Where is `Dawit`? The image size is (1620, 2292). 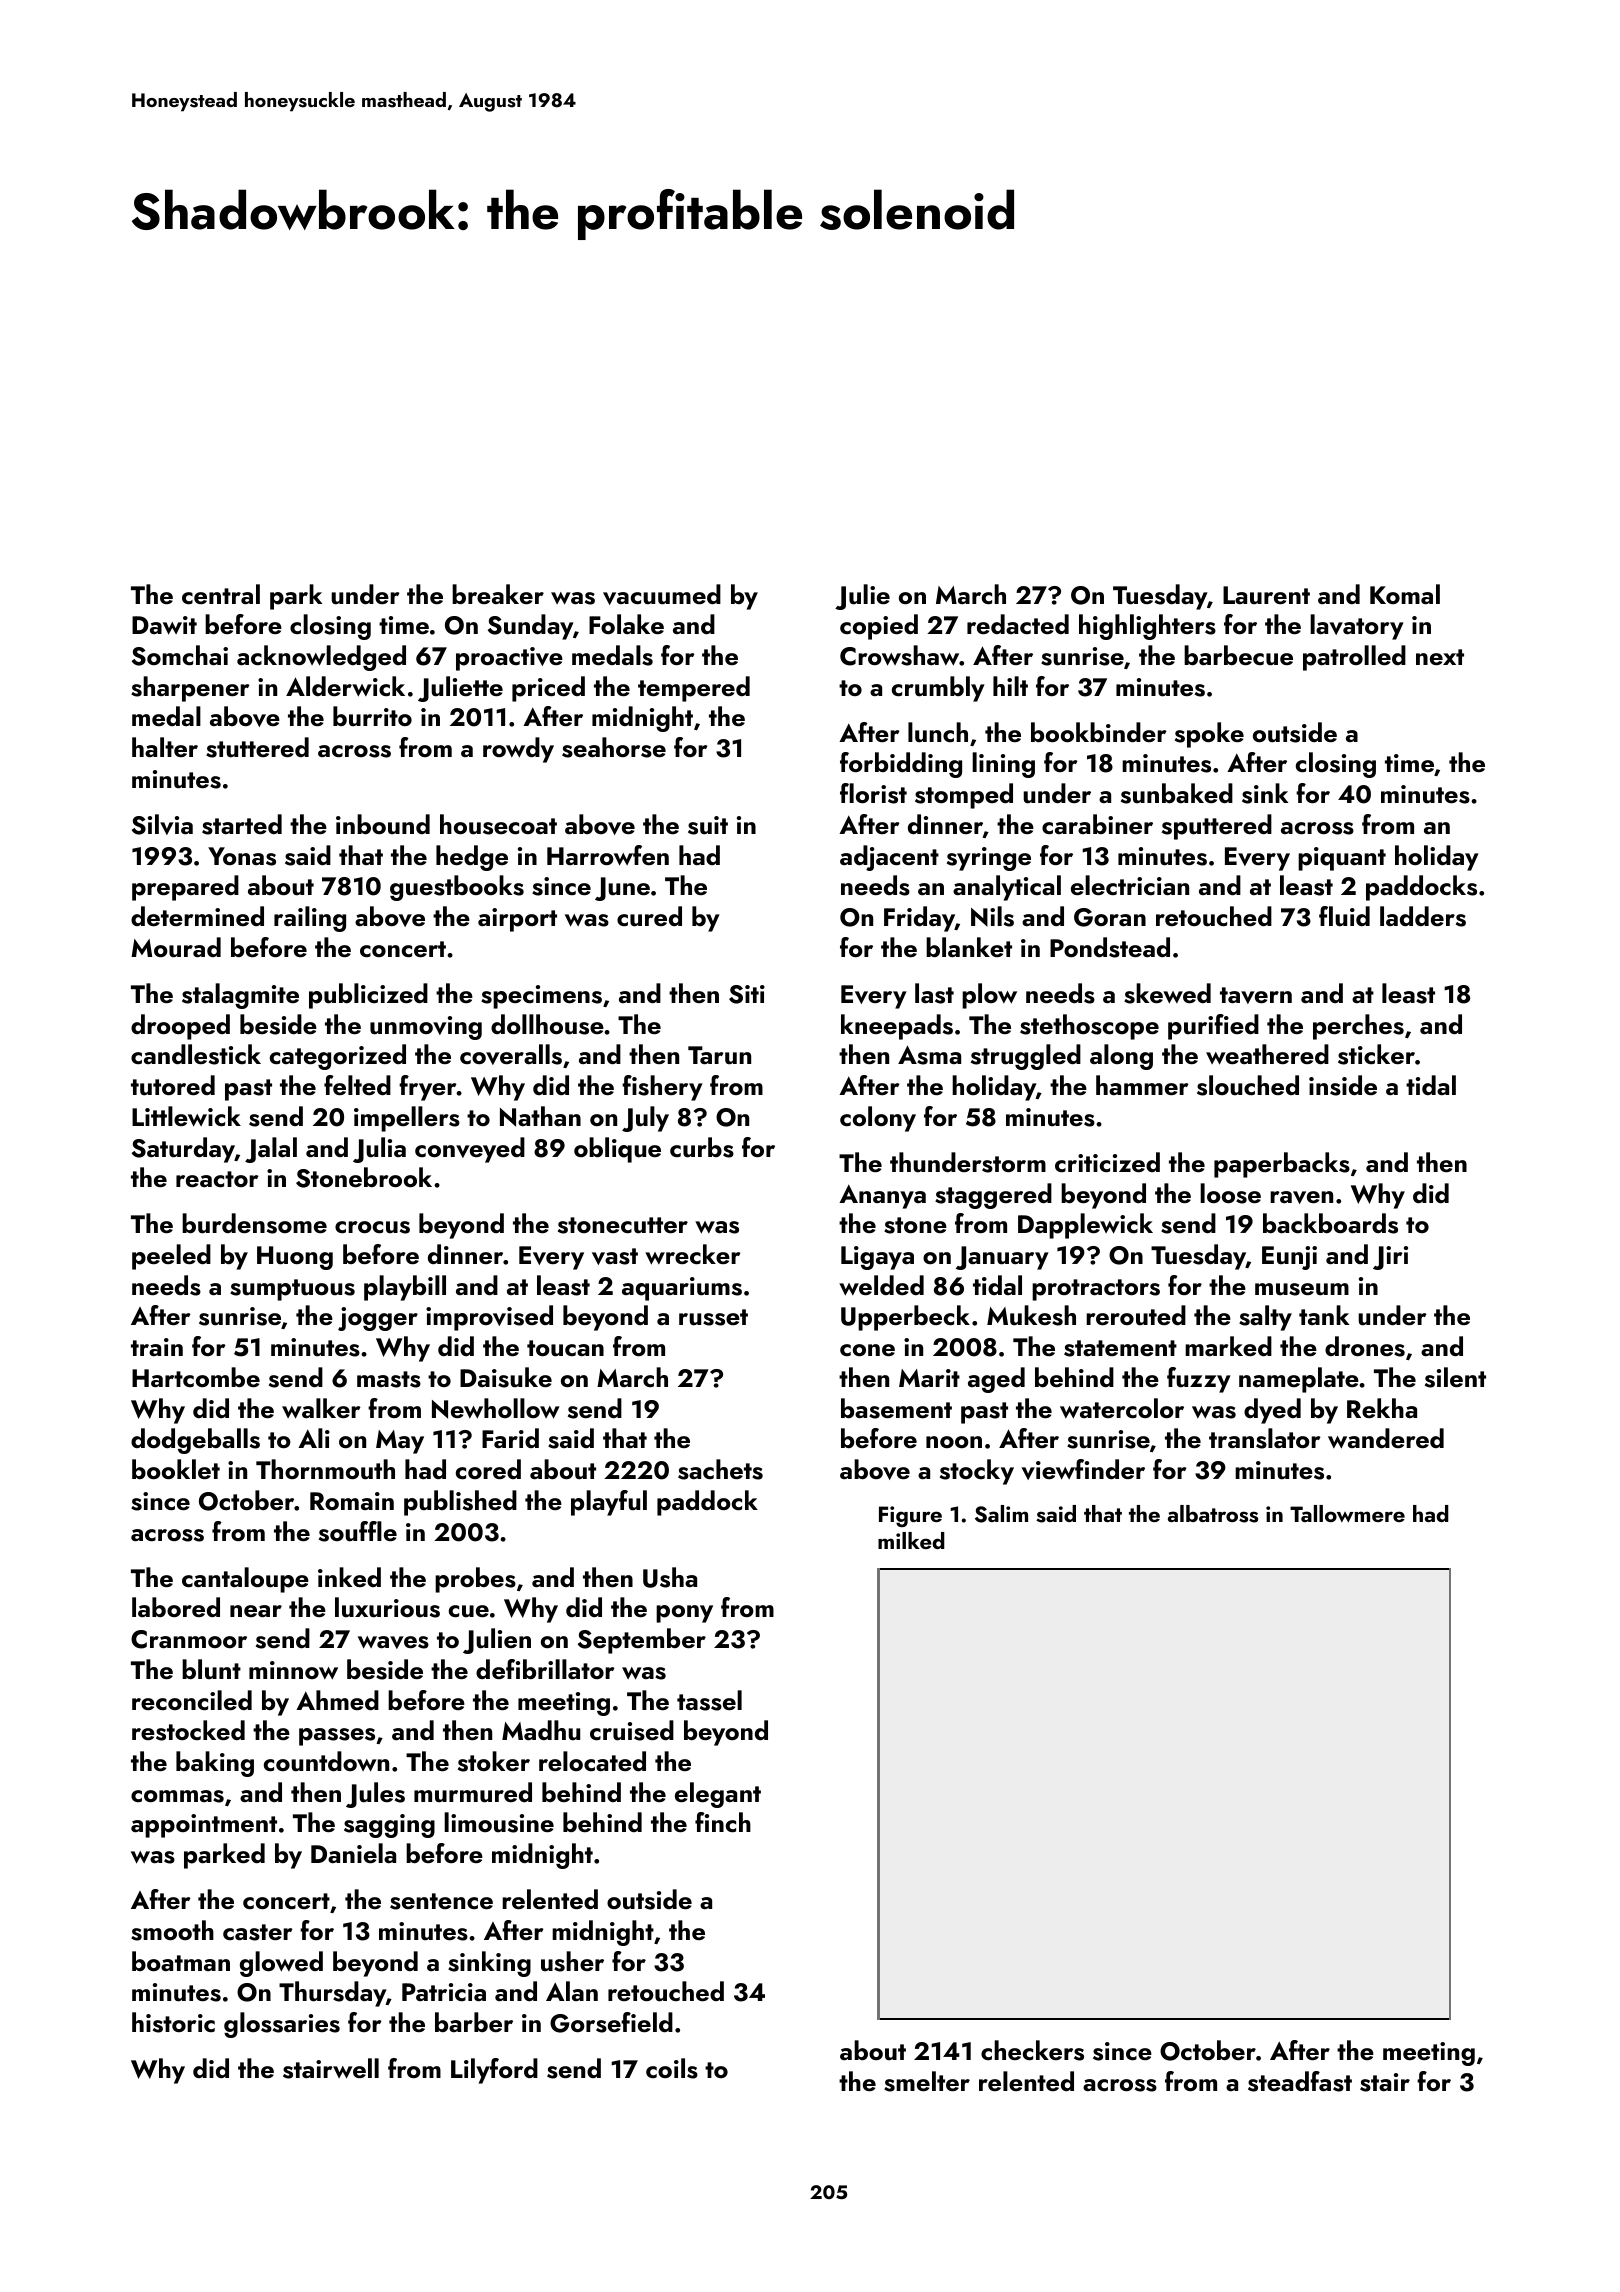
Dawit is located at coordinates (164, 625).
